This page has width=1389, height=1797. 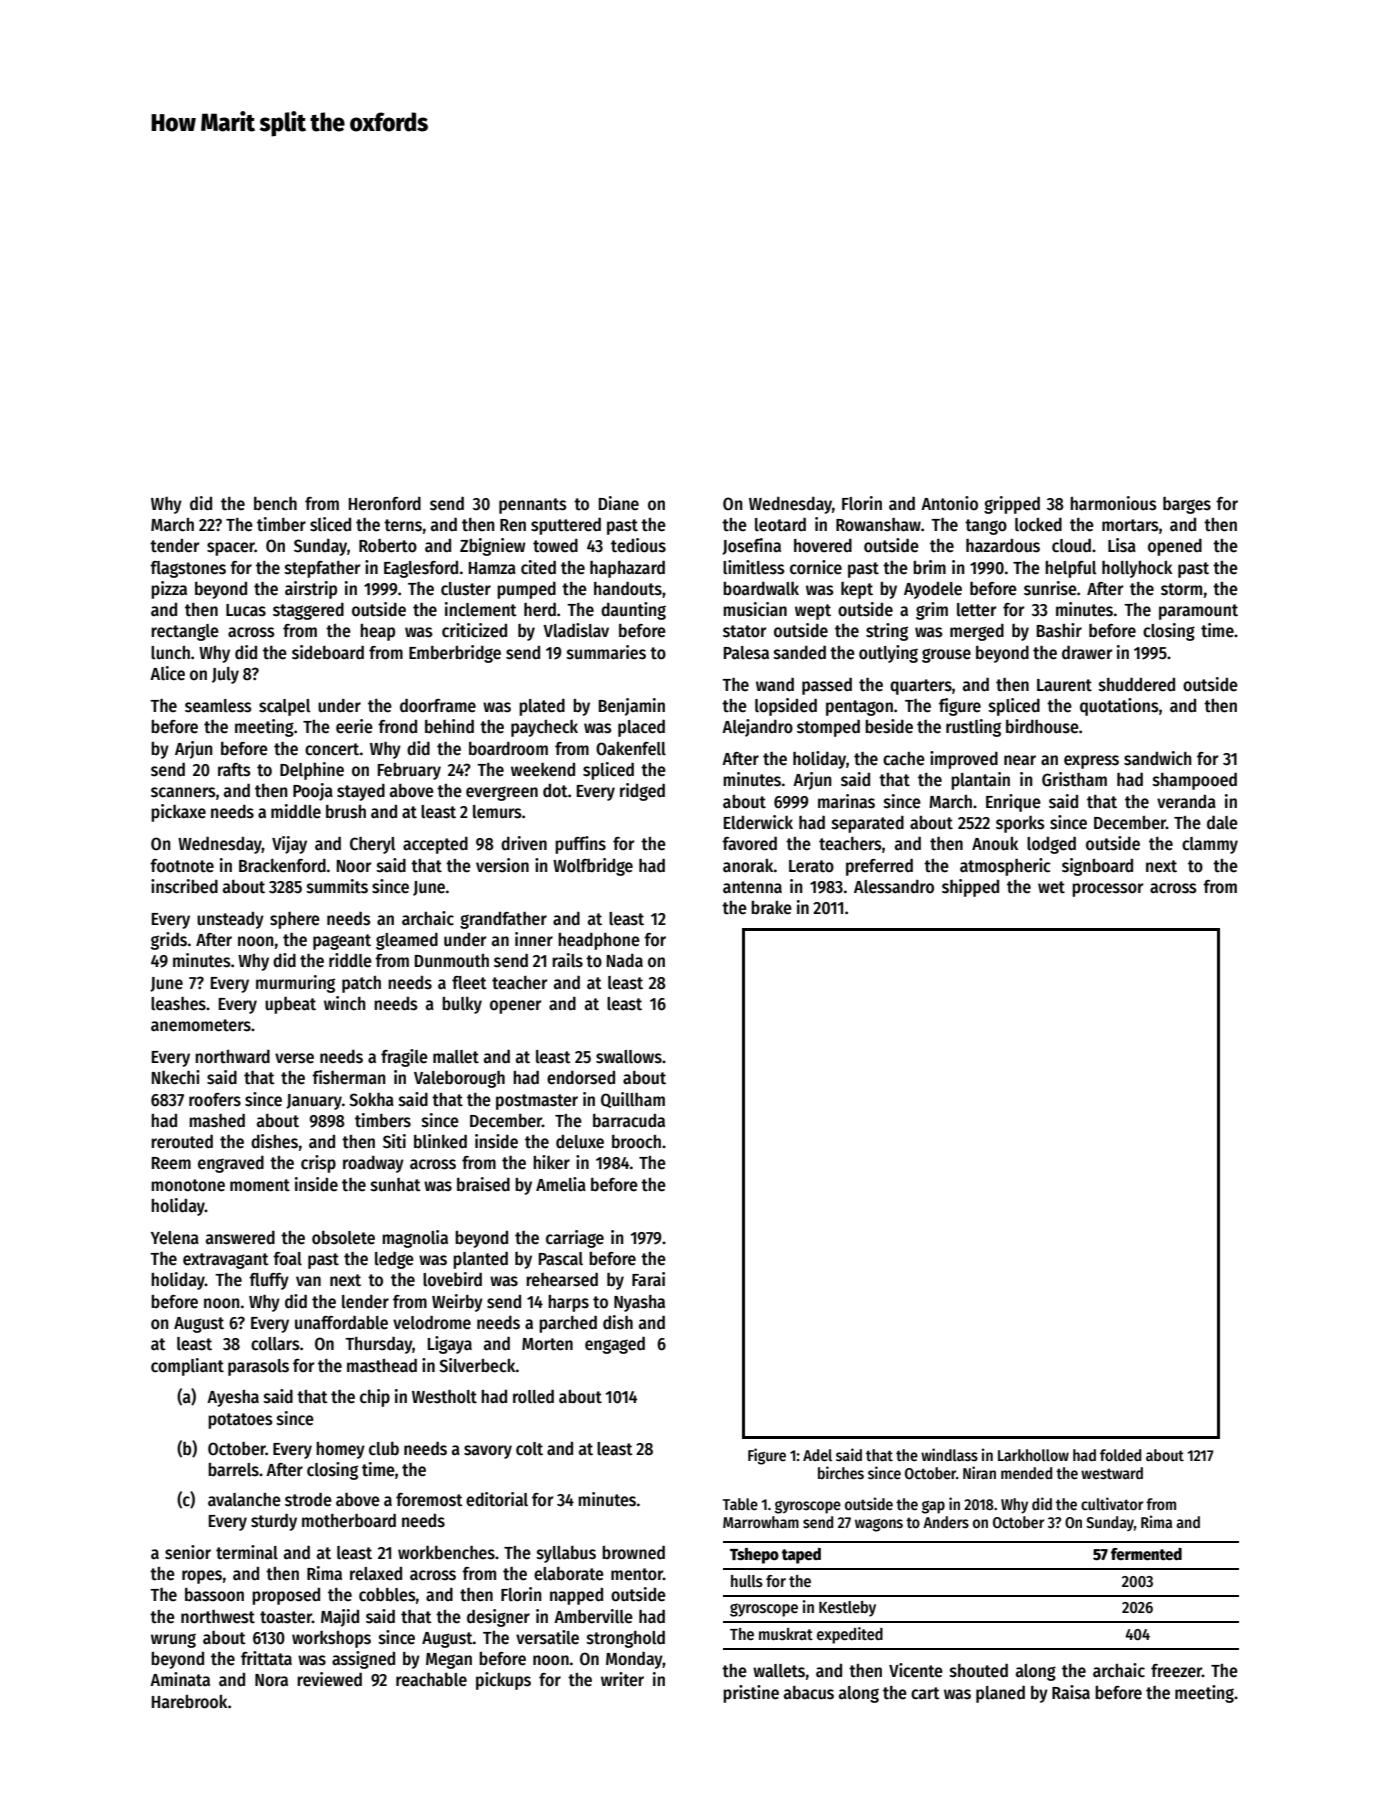 I want to click on Alessandro, so click(x=894, y=887).
